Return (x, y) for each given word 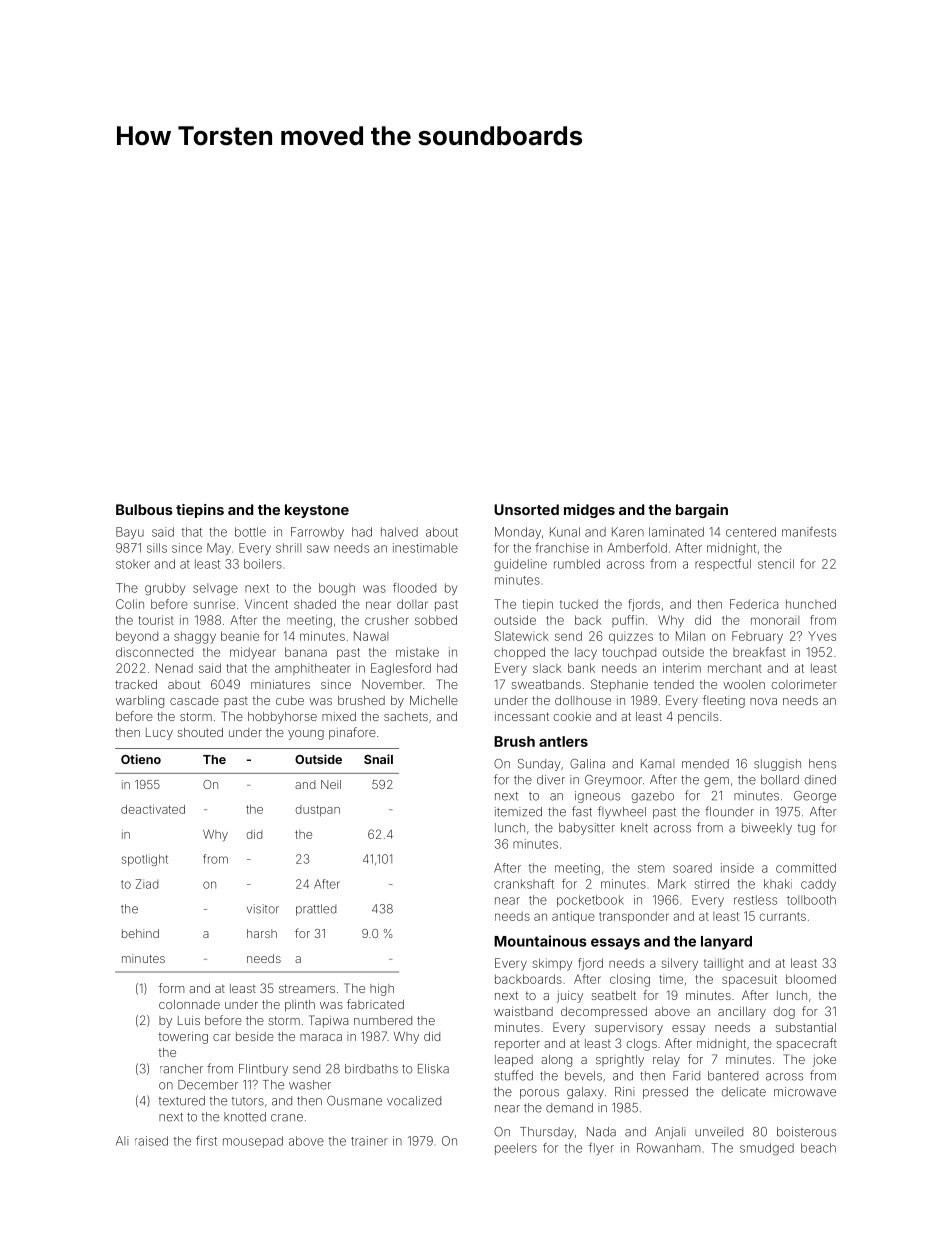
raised (151, 1141)
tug (806, 829)
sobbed (436, 620)
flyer (601, 1149)
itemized (518, 812)
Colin (130, 604)
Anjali (670, 1133)
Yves (822, 636)
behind (140, 933)
